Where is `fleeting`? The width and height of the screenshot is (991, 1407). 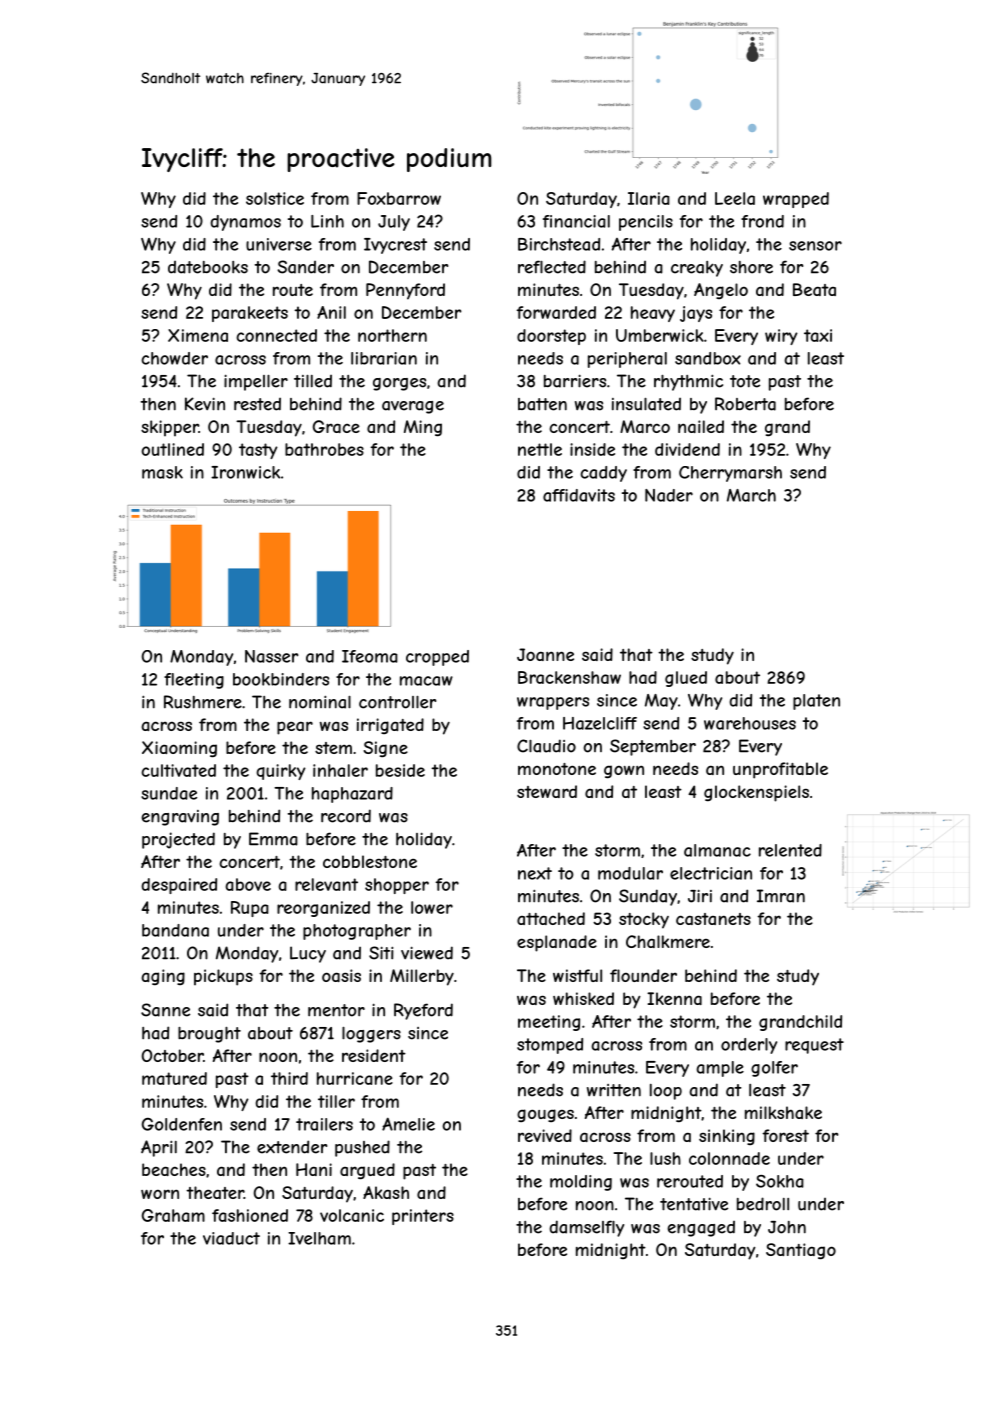
fleeting is located at coordinates (194, 681).
